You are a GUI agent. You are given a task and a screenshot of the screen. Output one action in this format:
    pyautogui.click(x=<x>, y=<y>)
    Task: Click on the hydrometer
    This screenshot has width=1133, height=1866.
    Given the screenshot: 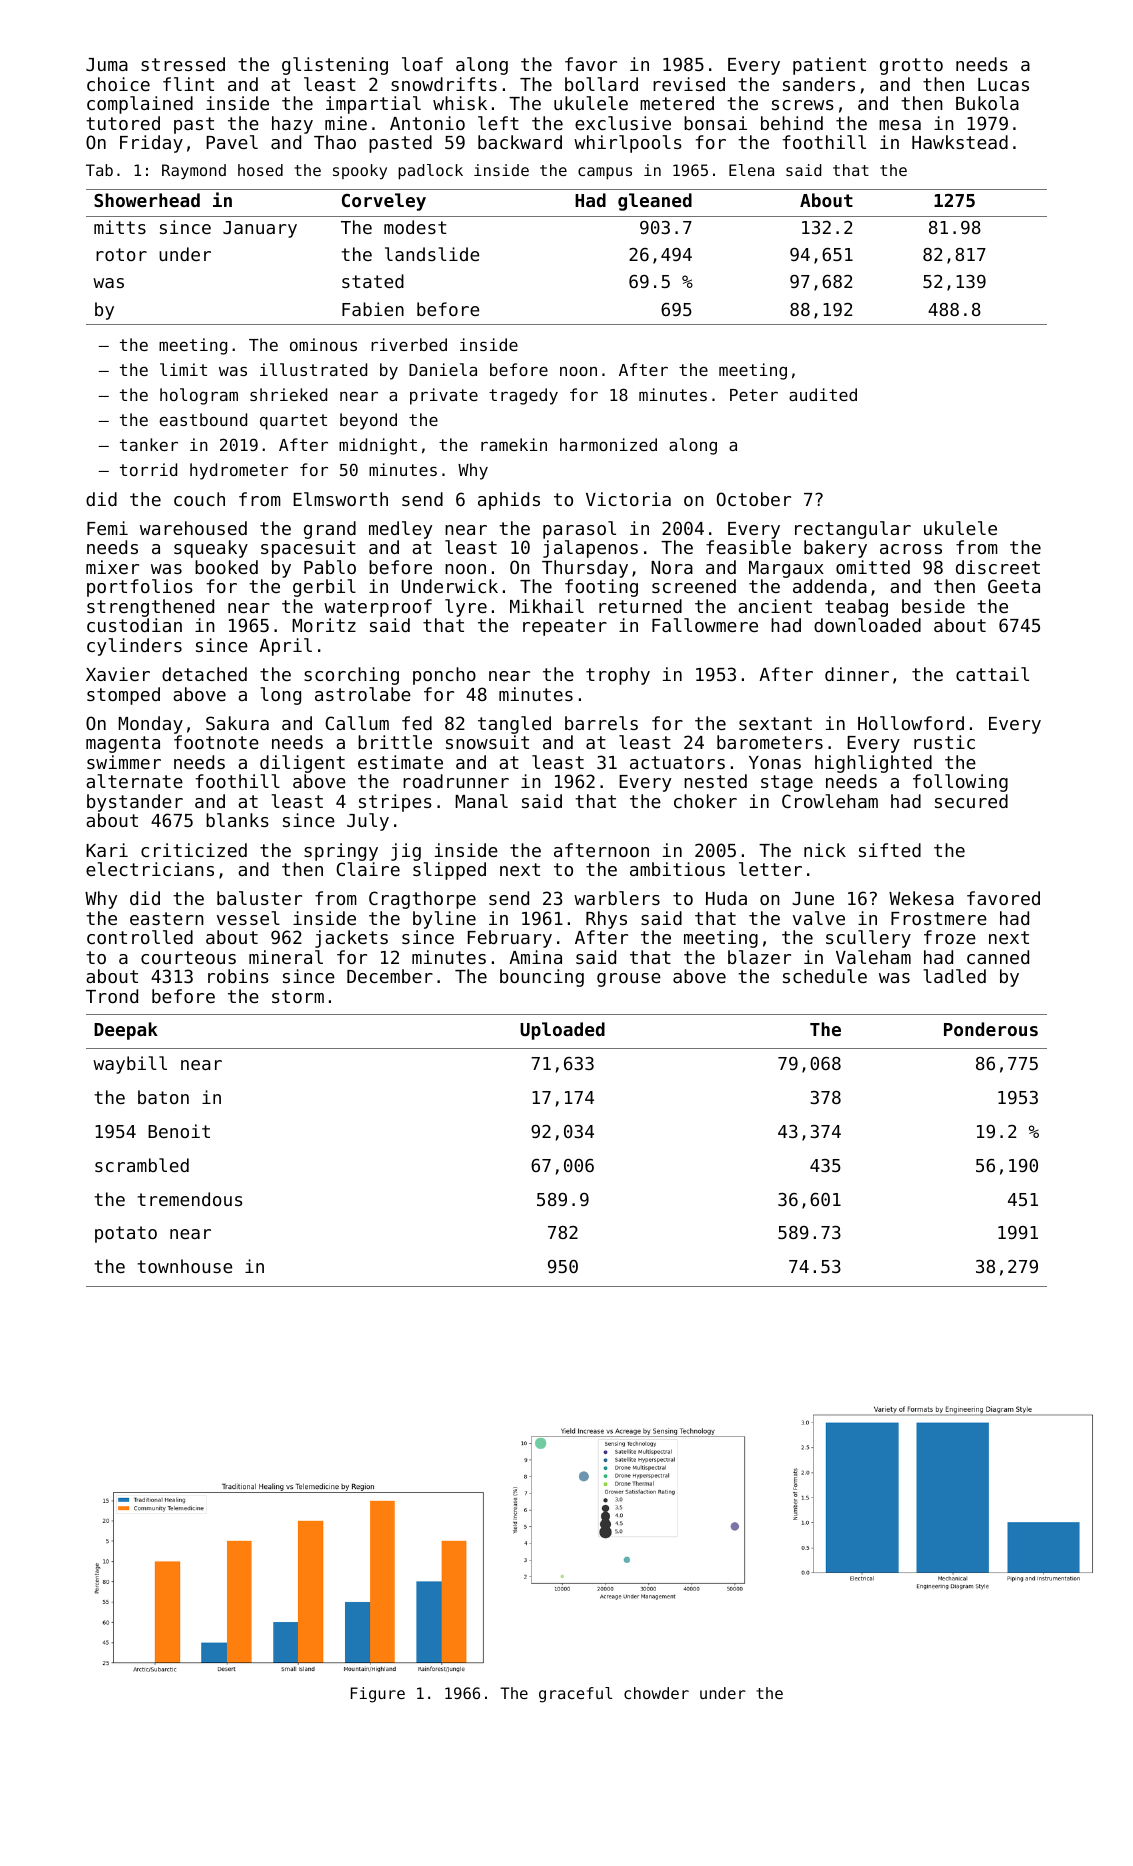 What is the action you would take?
    pyautogui.click(x=239, y=471)
